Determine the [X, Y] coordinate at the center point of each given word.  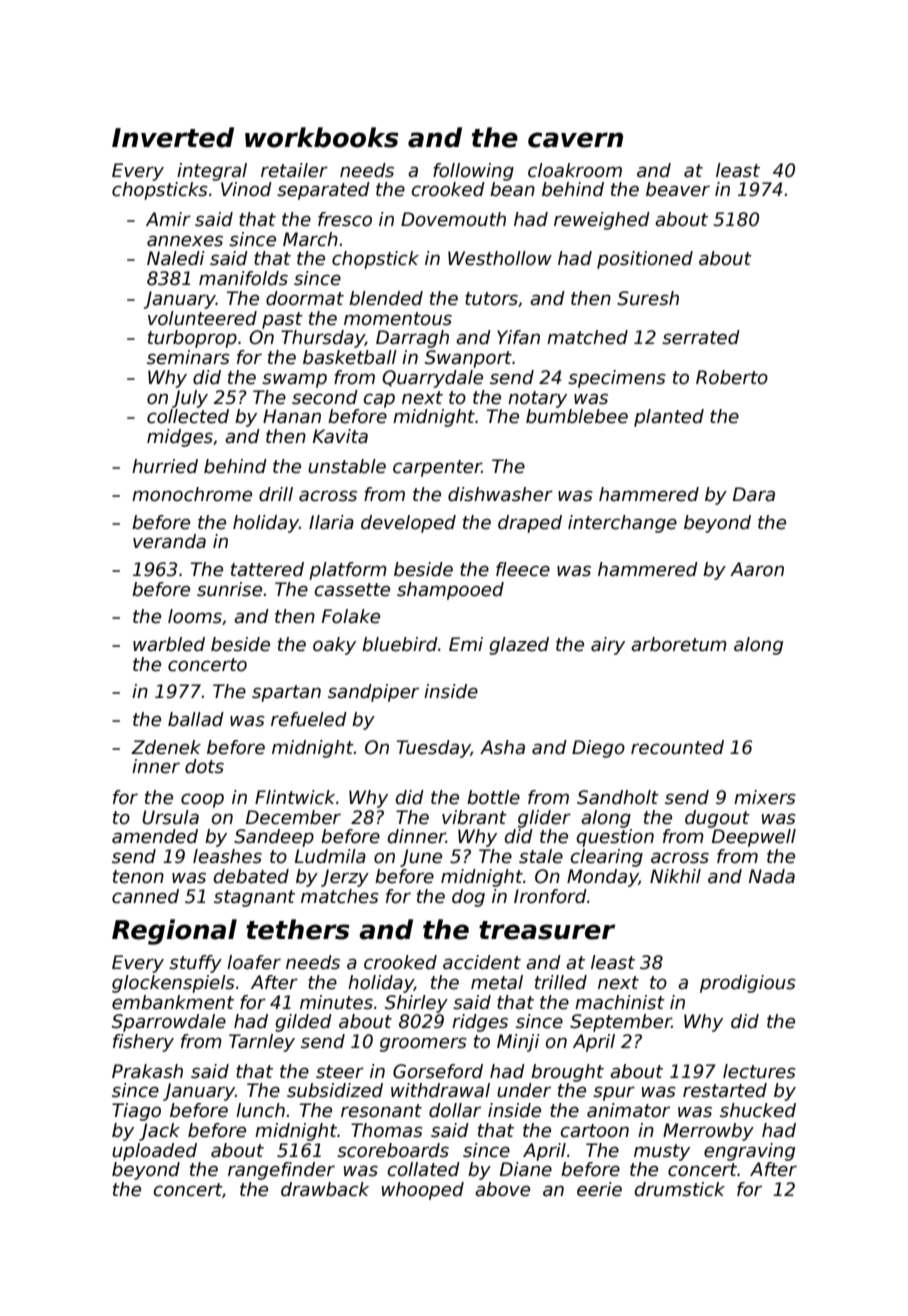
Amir [168, 219]
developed [408, 524]
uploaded [154, 1152]
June [421, 858]
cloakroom [575, 170]
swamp [294, 380]
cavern [575, 140]
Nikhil [675, 876]
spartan [286, 693]
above [502, 1189]
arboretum [679, 644]
